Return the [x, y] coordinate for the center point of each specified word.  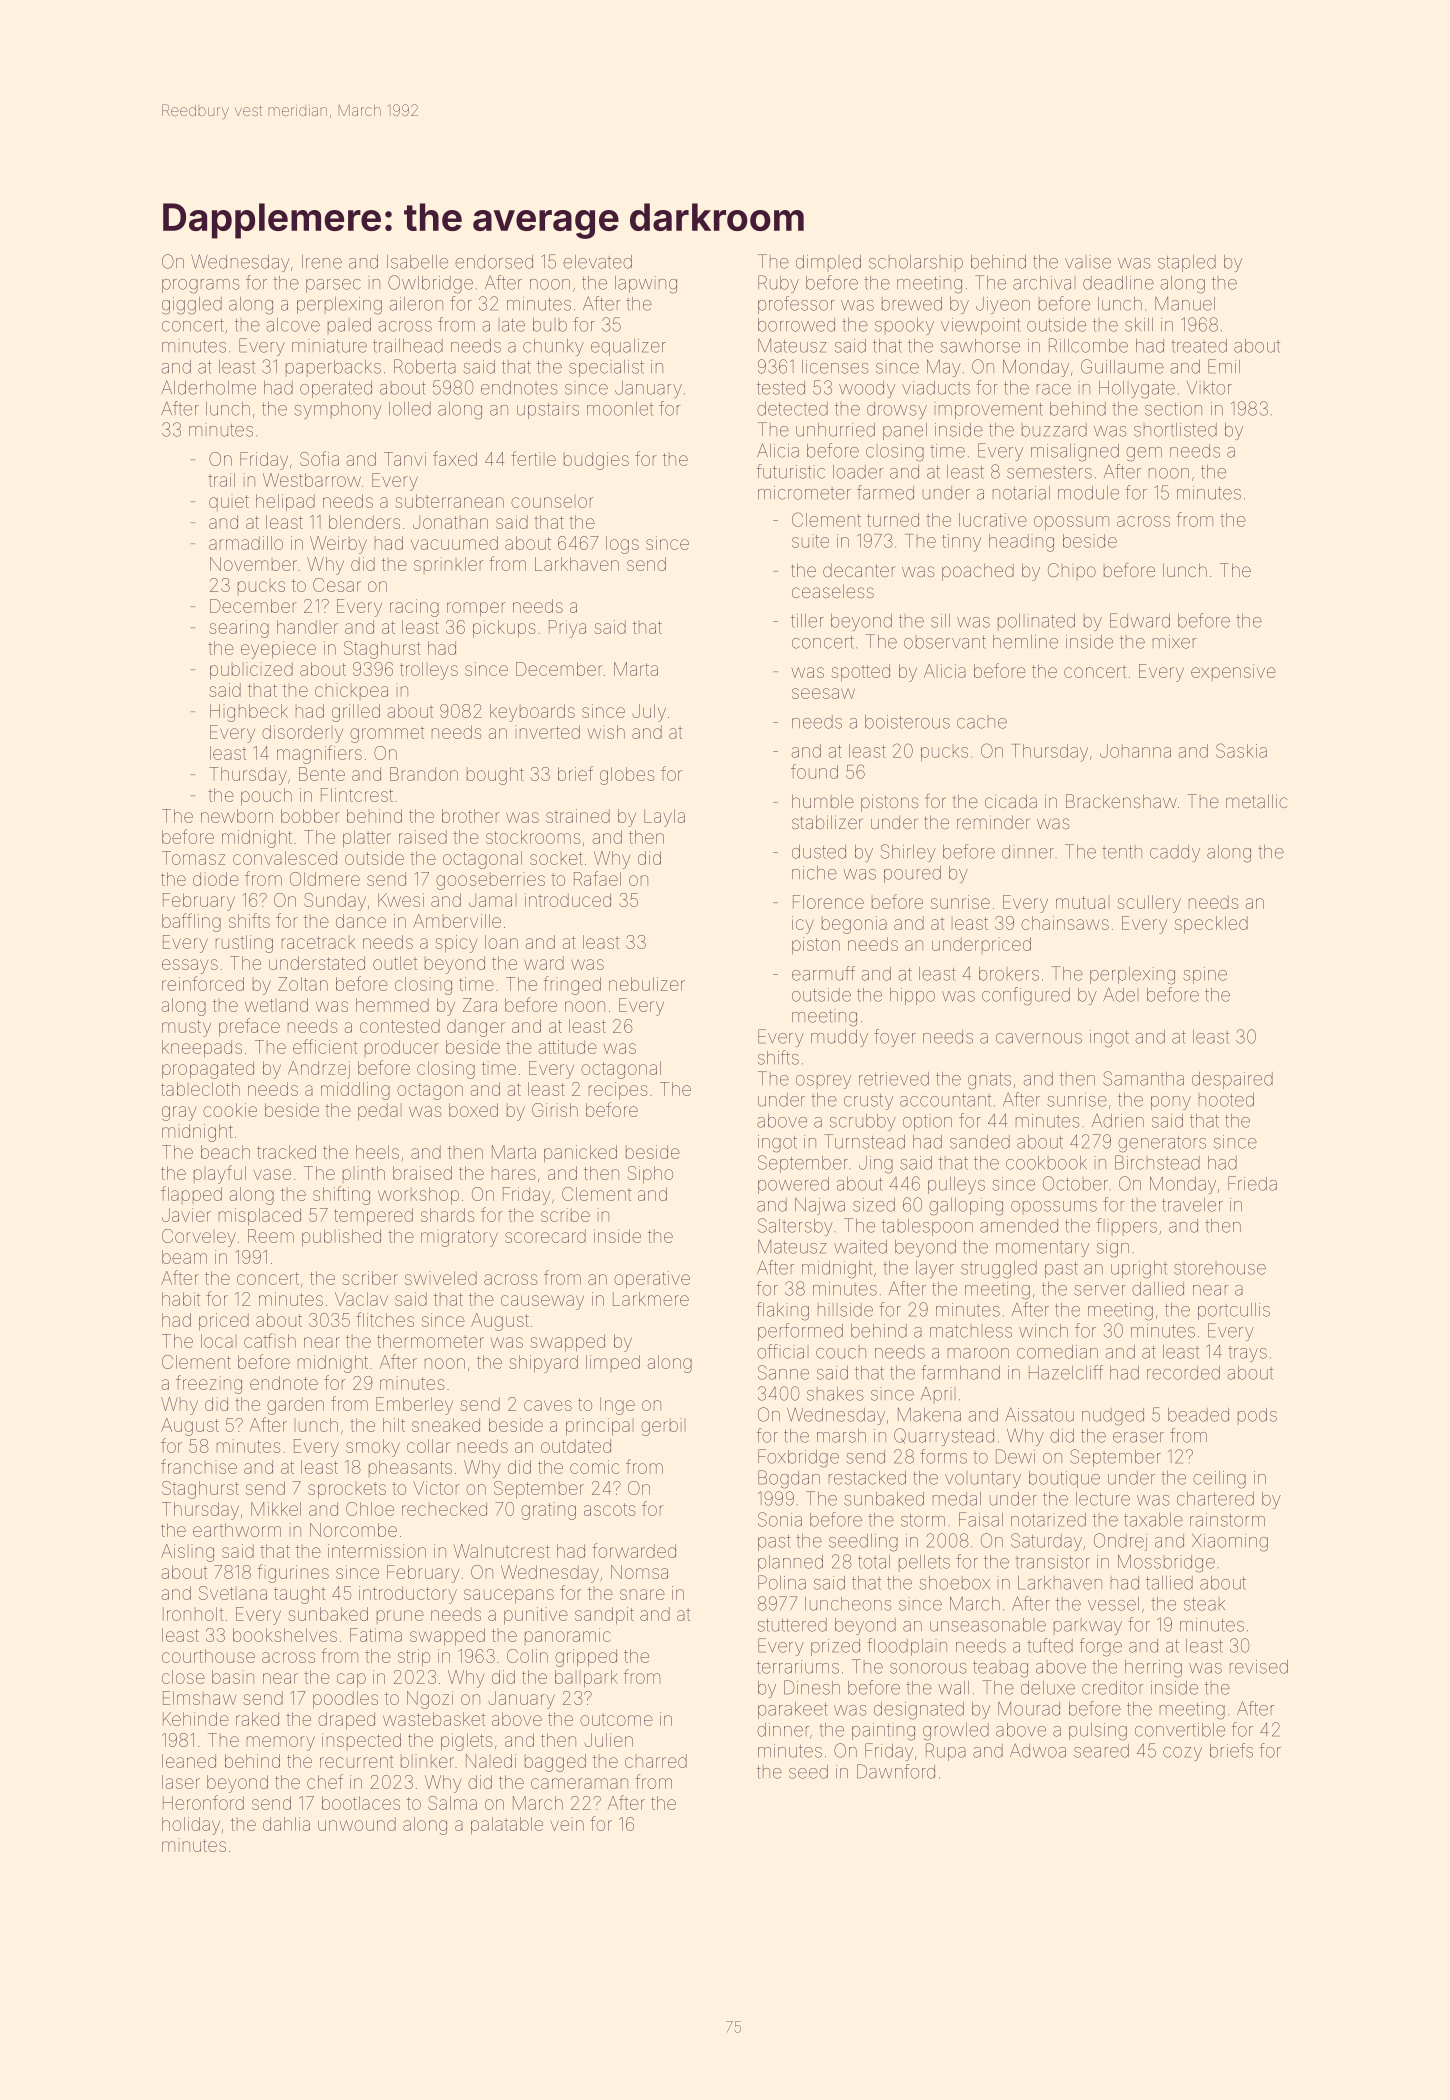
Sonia [780, 1519]
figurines [293, 1573]
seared [1101, 1751]
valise [1088, 262]
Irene [322, 262]
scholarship [916, 262]
